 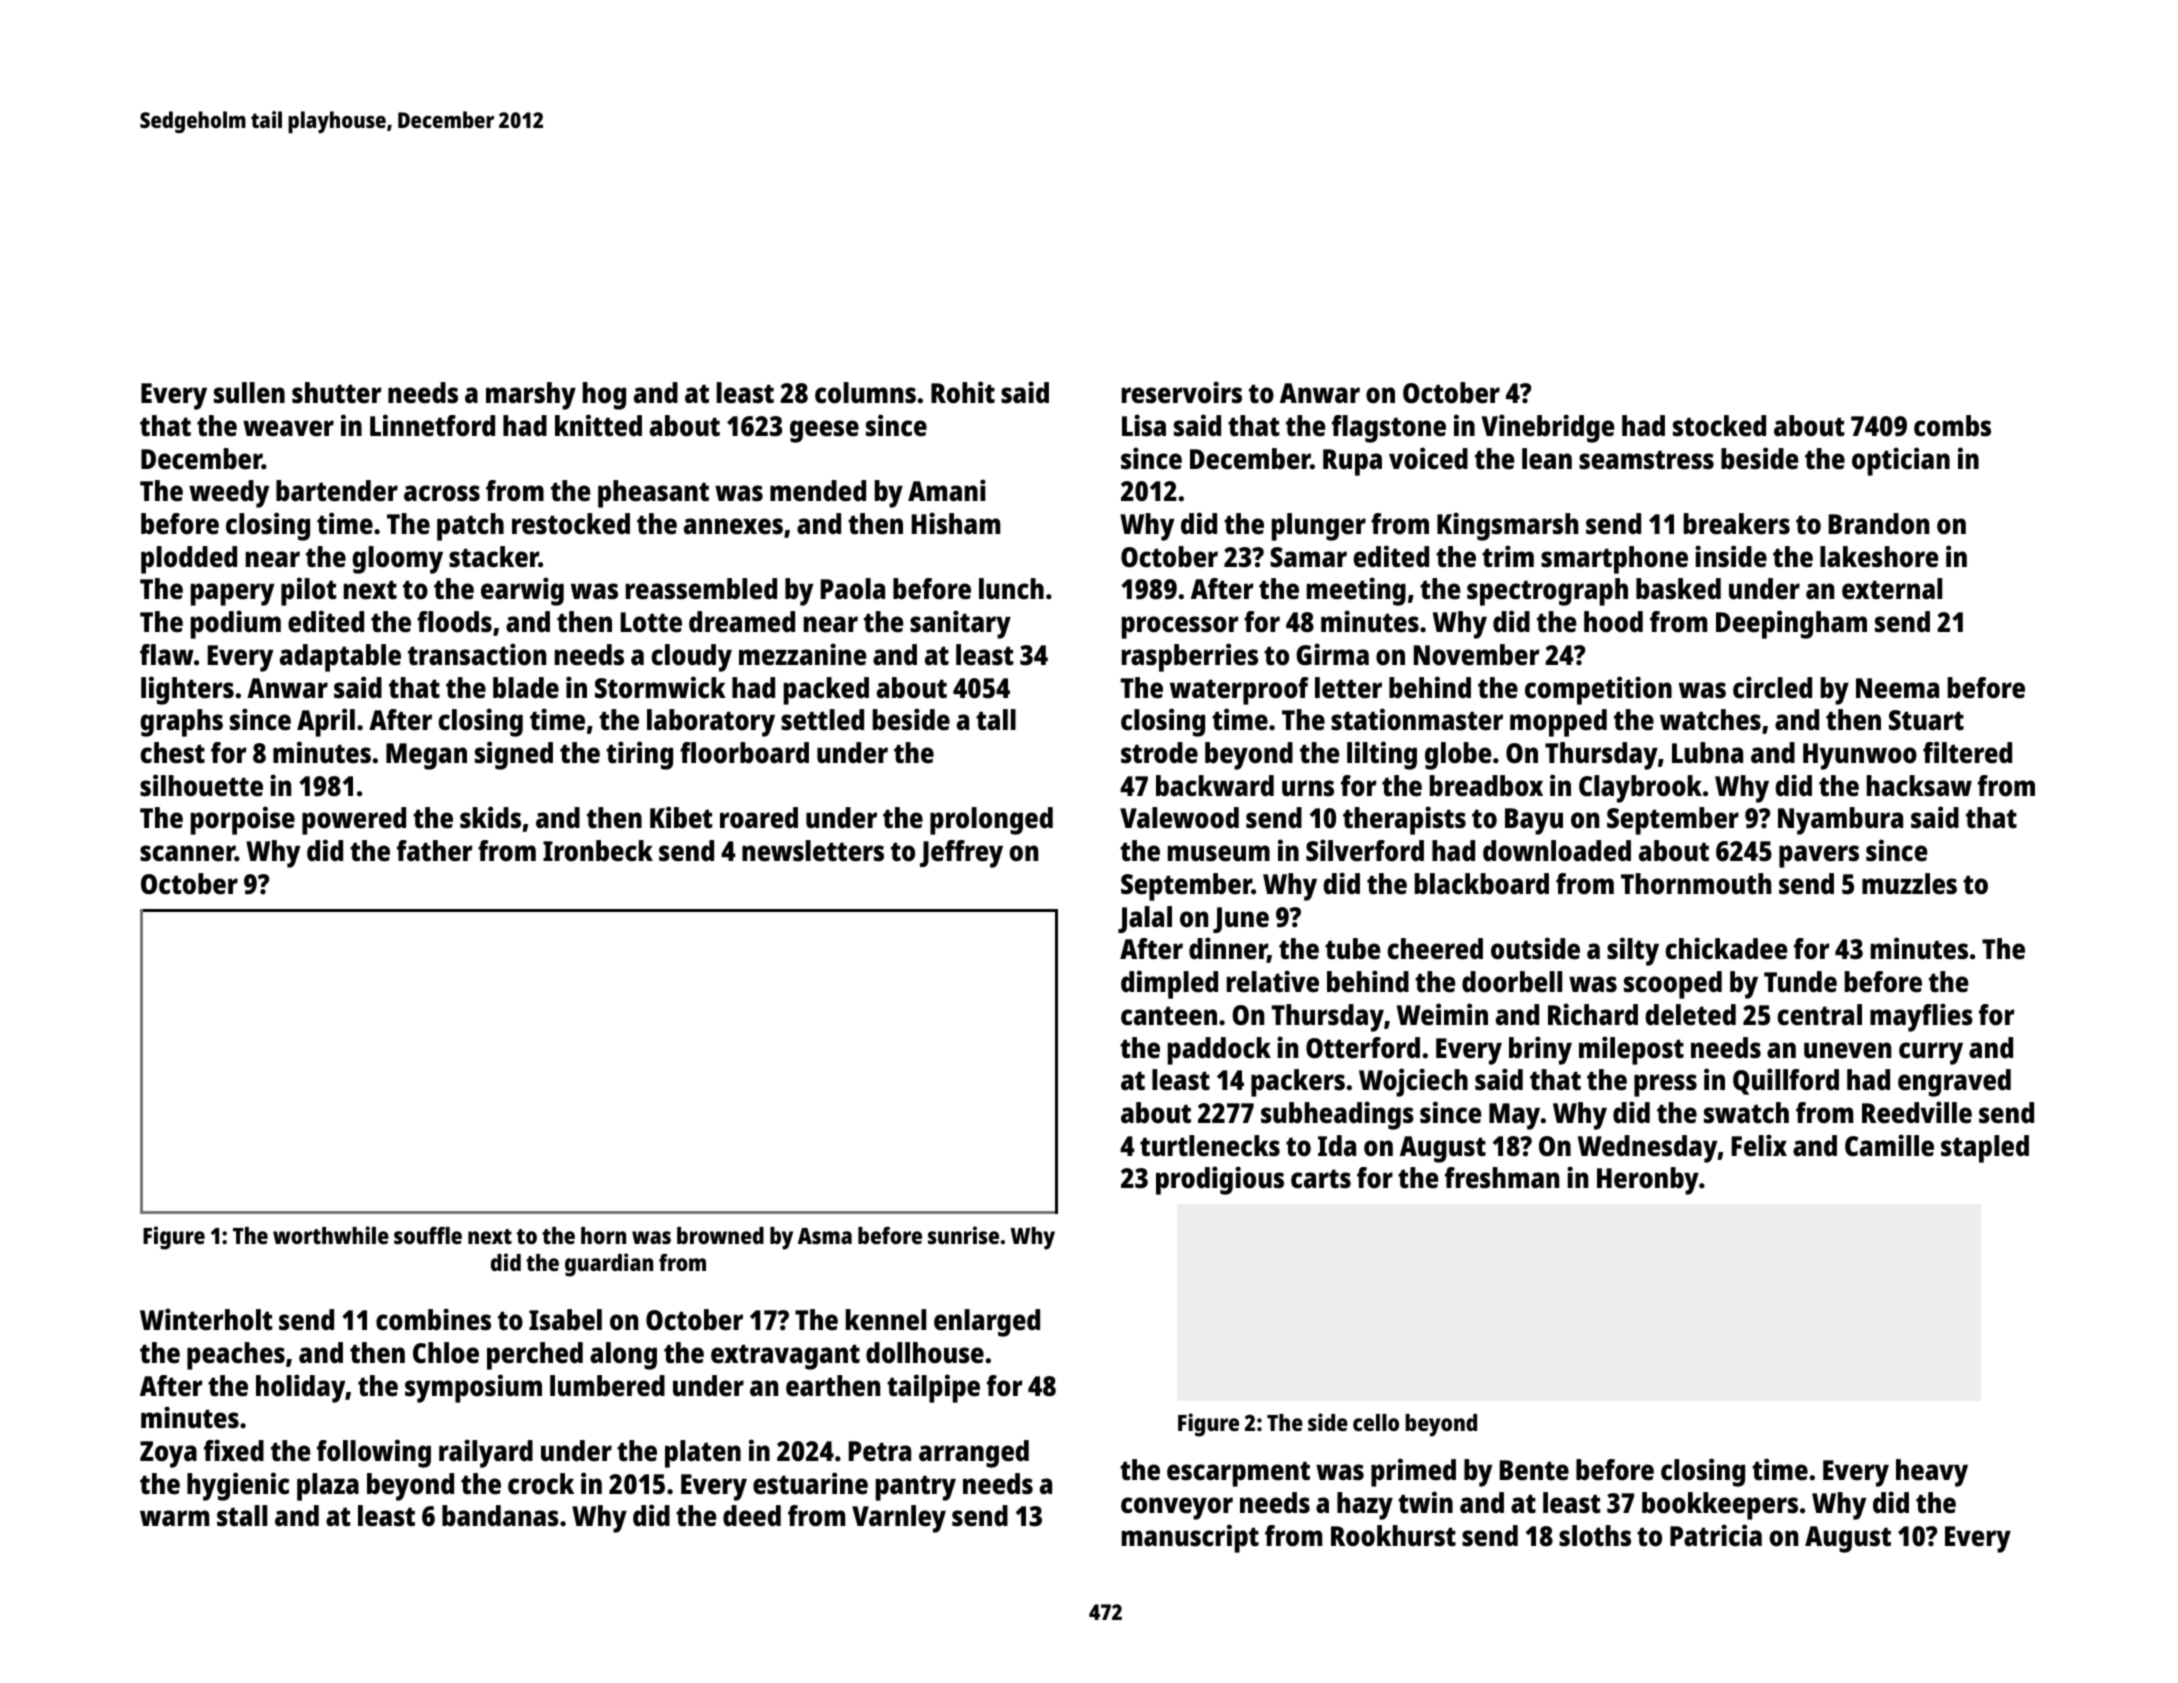 I want to click on circled, so click(x=1772, y=687).
